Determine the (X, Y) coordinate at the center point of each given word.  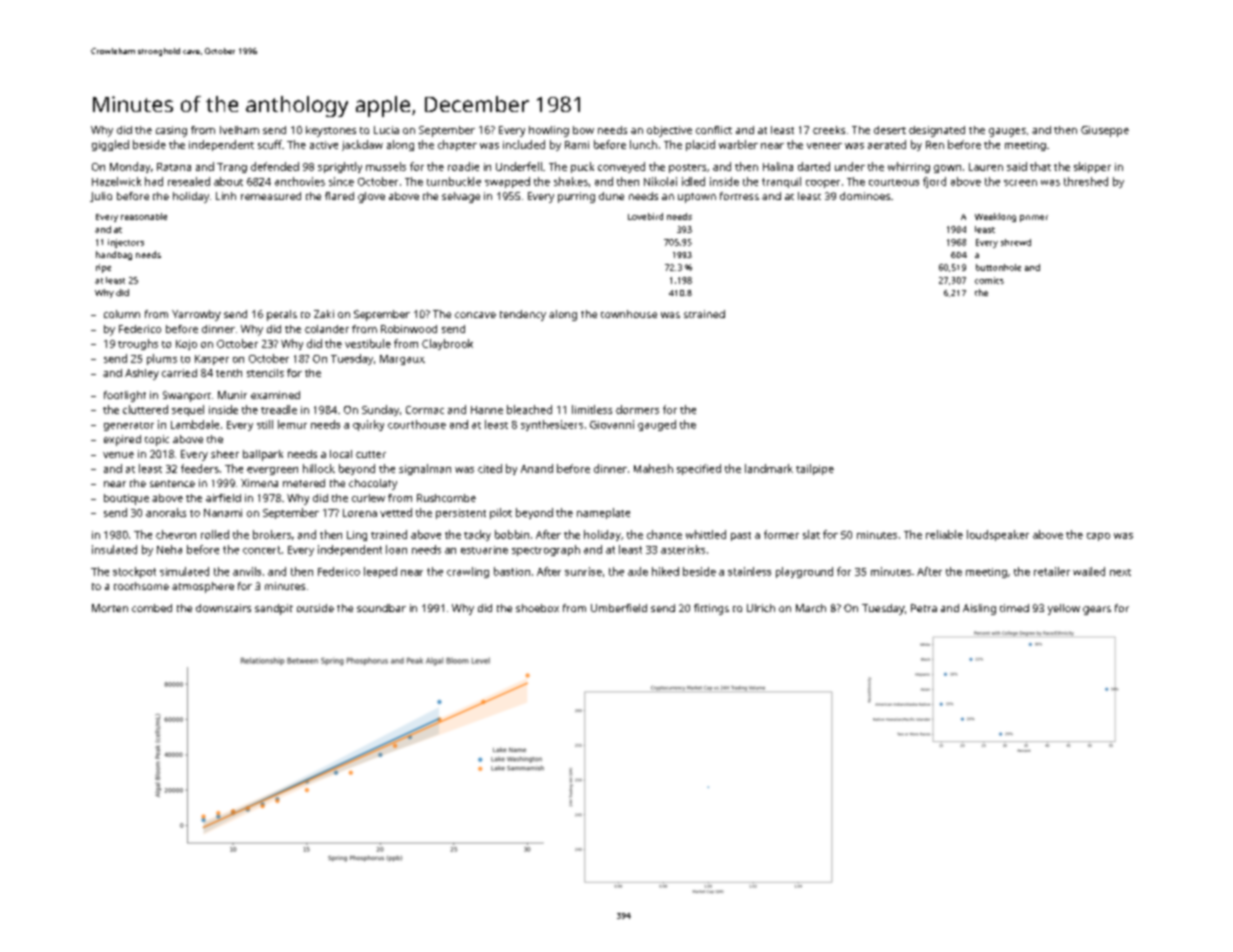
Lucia (386, 130)
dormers (637, 409)
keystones (331, 131)
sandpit (274, 609)
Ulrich (761, 608)
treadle (279, 409)
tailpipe (815, 469)
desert (890, 130)
